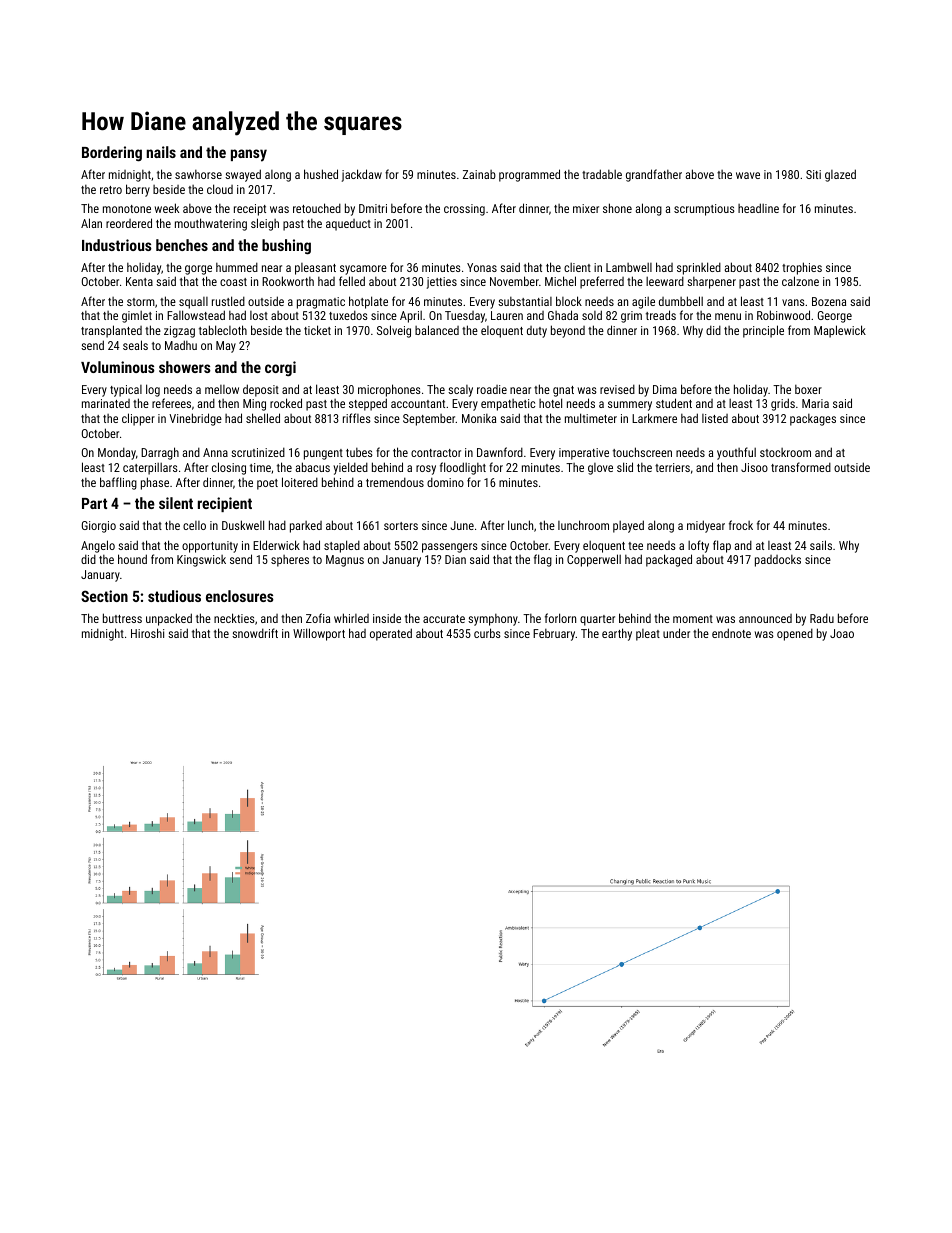 The width and height of the screenshot is (952, 1233). What do you see at coordinates (350, 468) in the screenshot?
I see `yielded` at bounding box center [350, 468].
